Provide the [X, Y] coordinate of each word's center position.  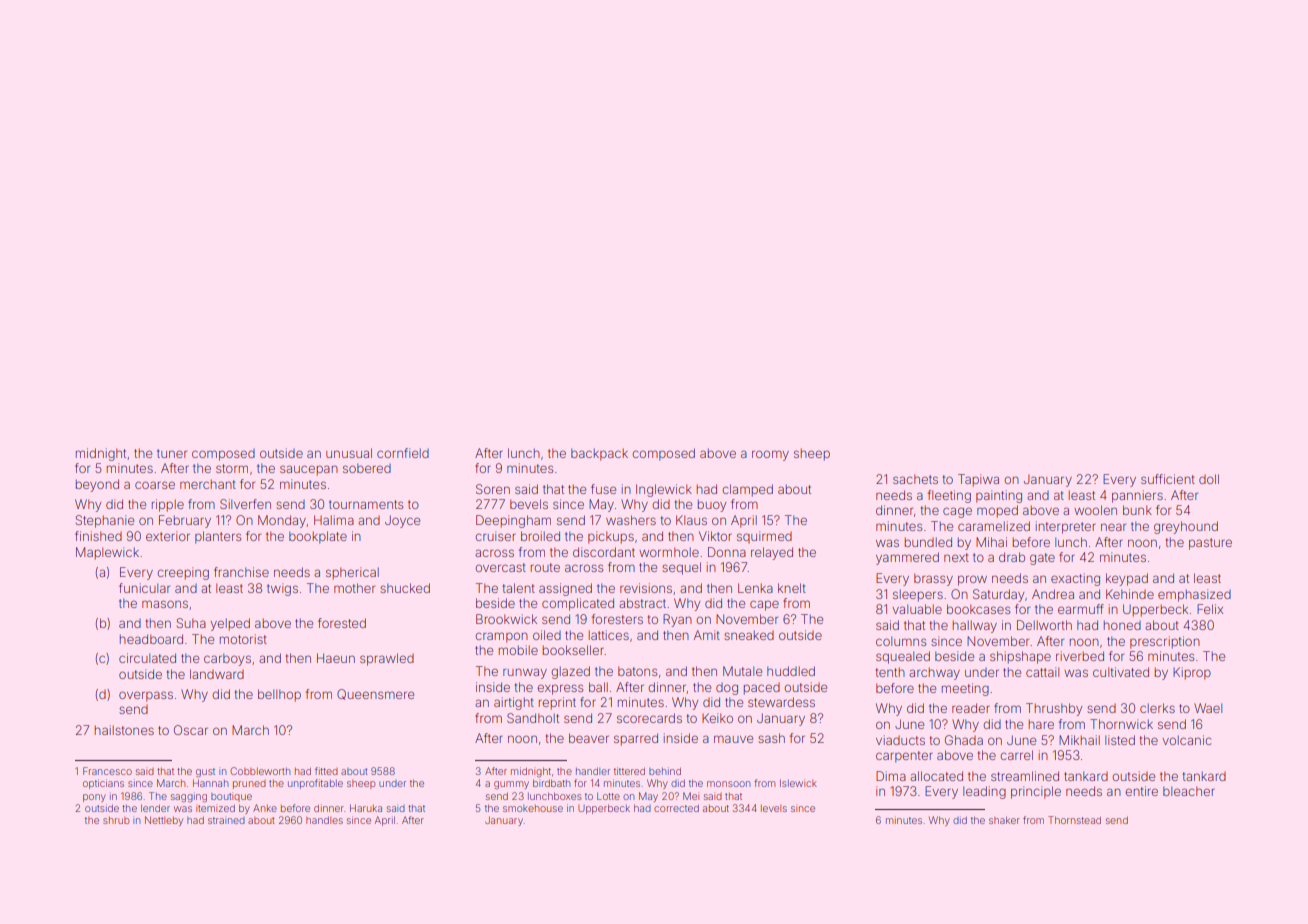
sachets [915, 479]
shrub [116, 820]
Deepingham [513, 521]
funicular [144, 588]
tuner [172, 453]
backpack [599, 454]
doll [1209, 479]
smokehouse [533, 808]
